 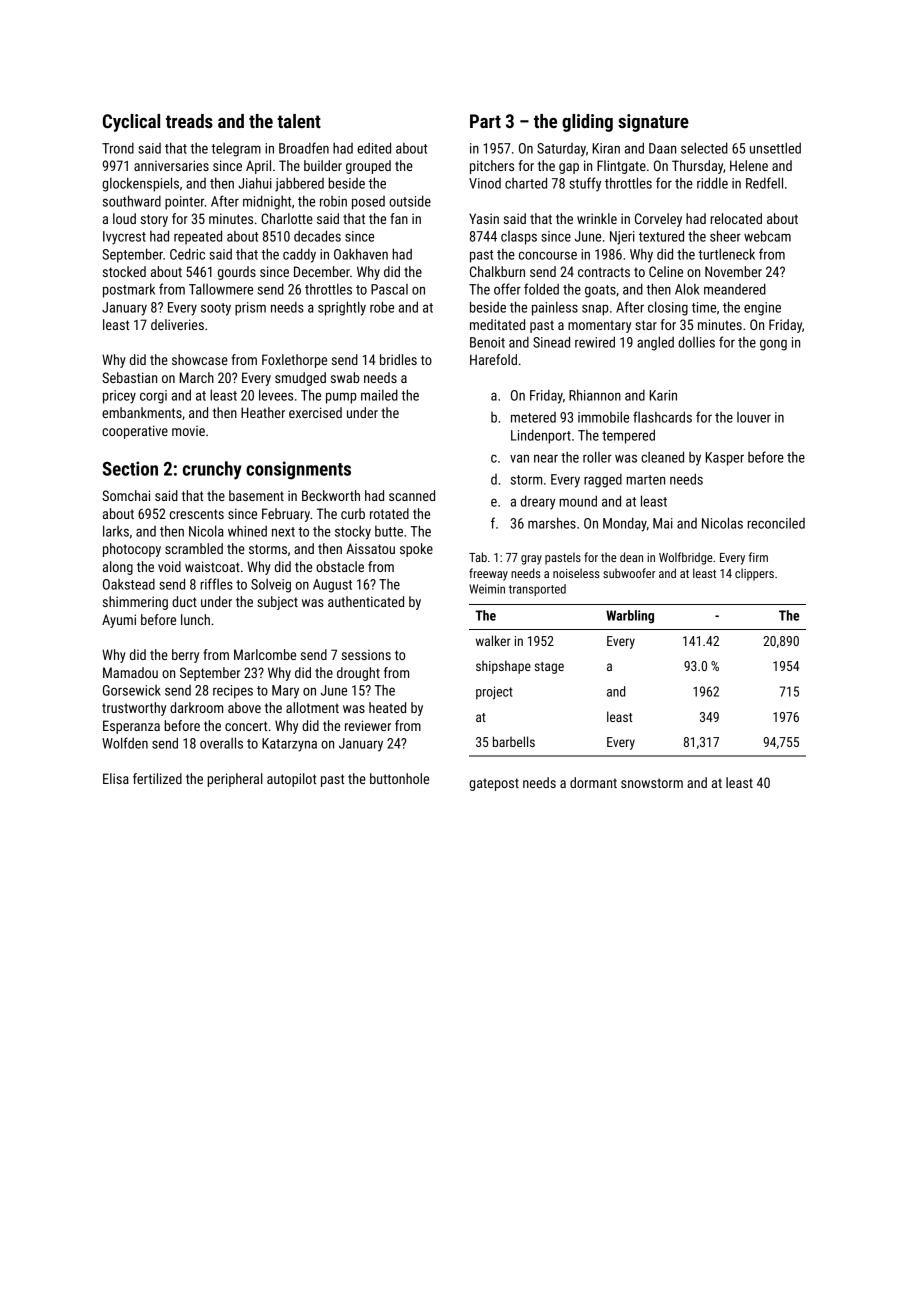 What do you see at coordinates (131, 123) in the screenshot?
I see `Cyclical` at bounding box center [131, 123].
